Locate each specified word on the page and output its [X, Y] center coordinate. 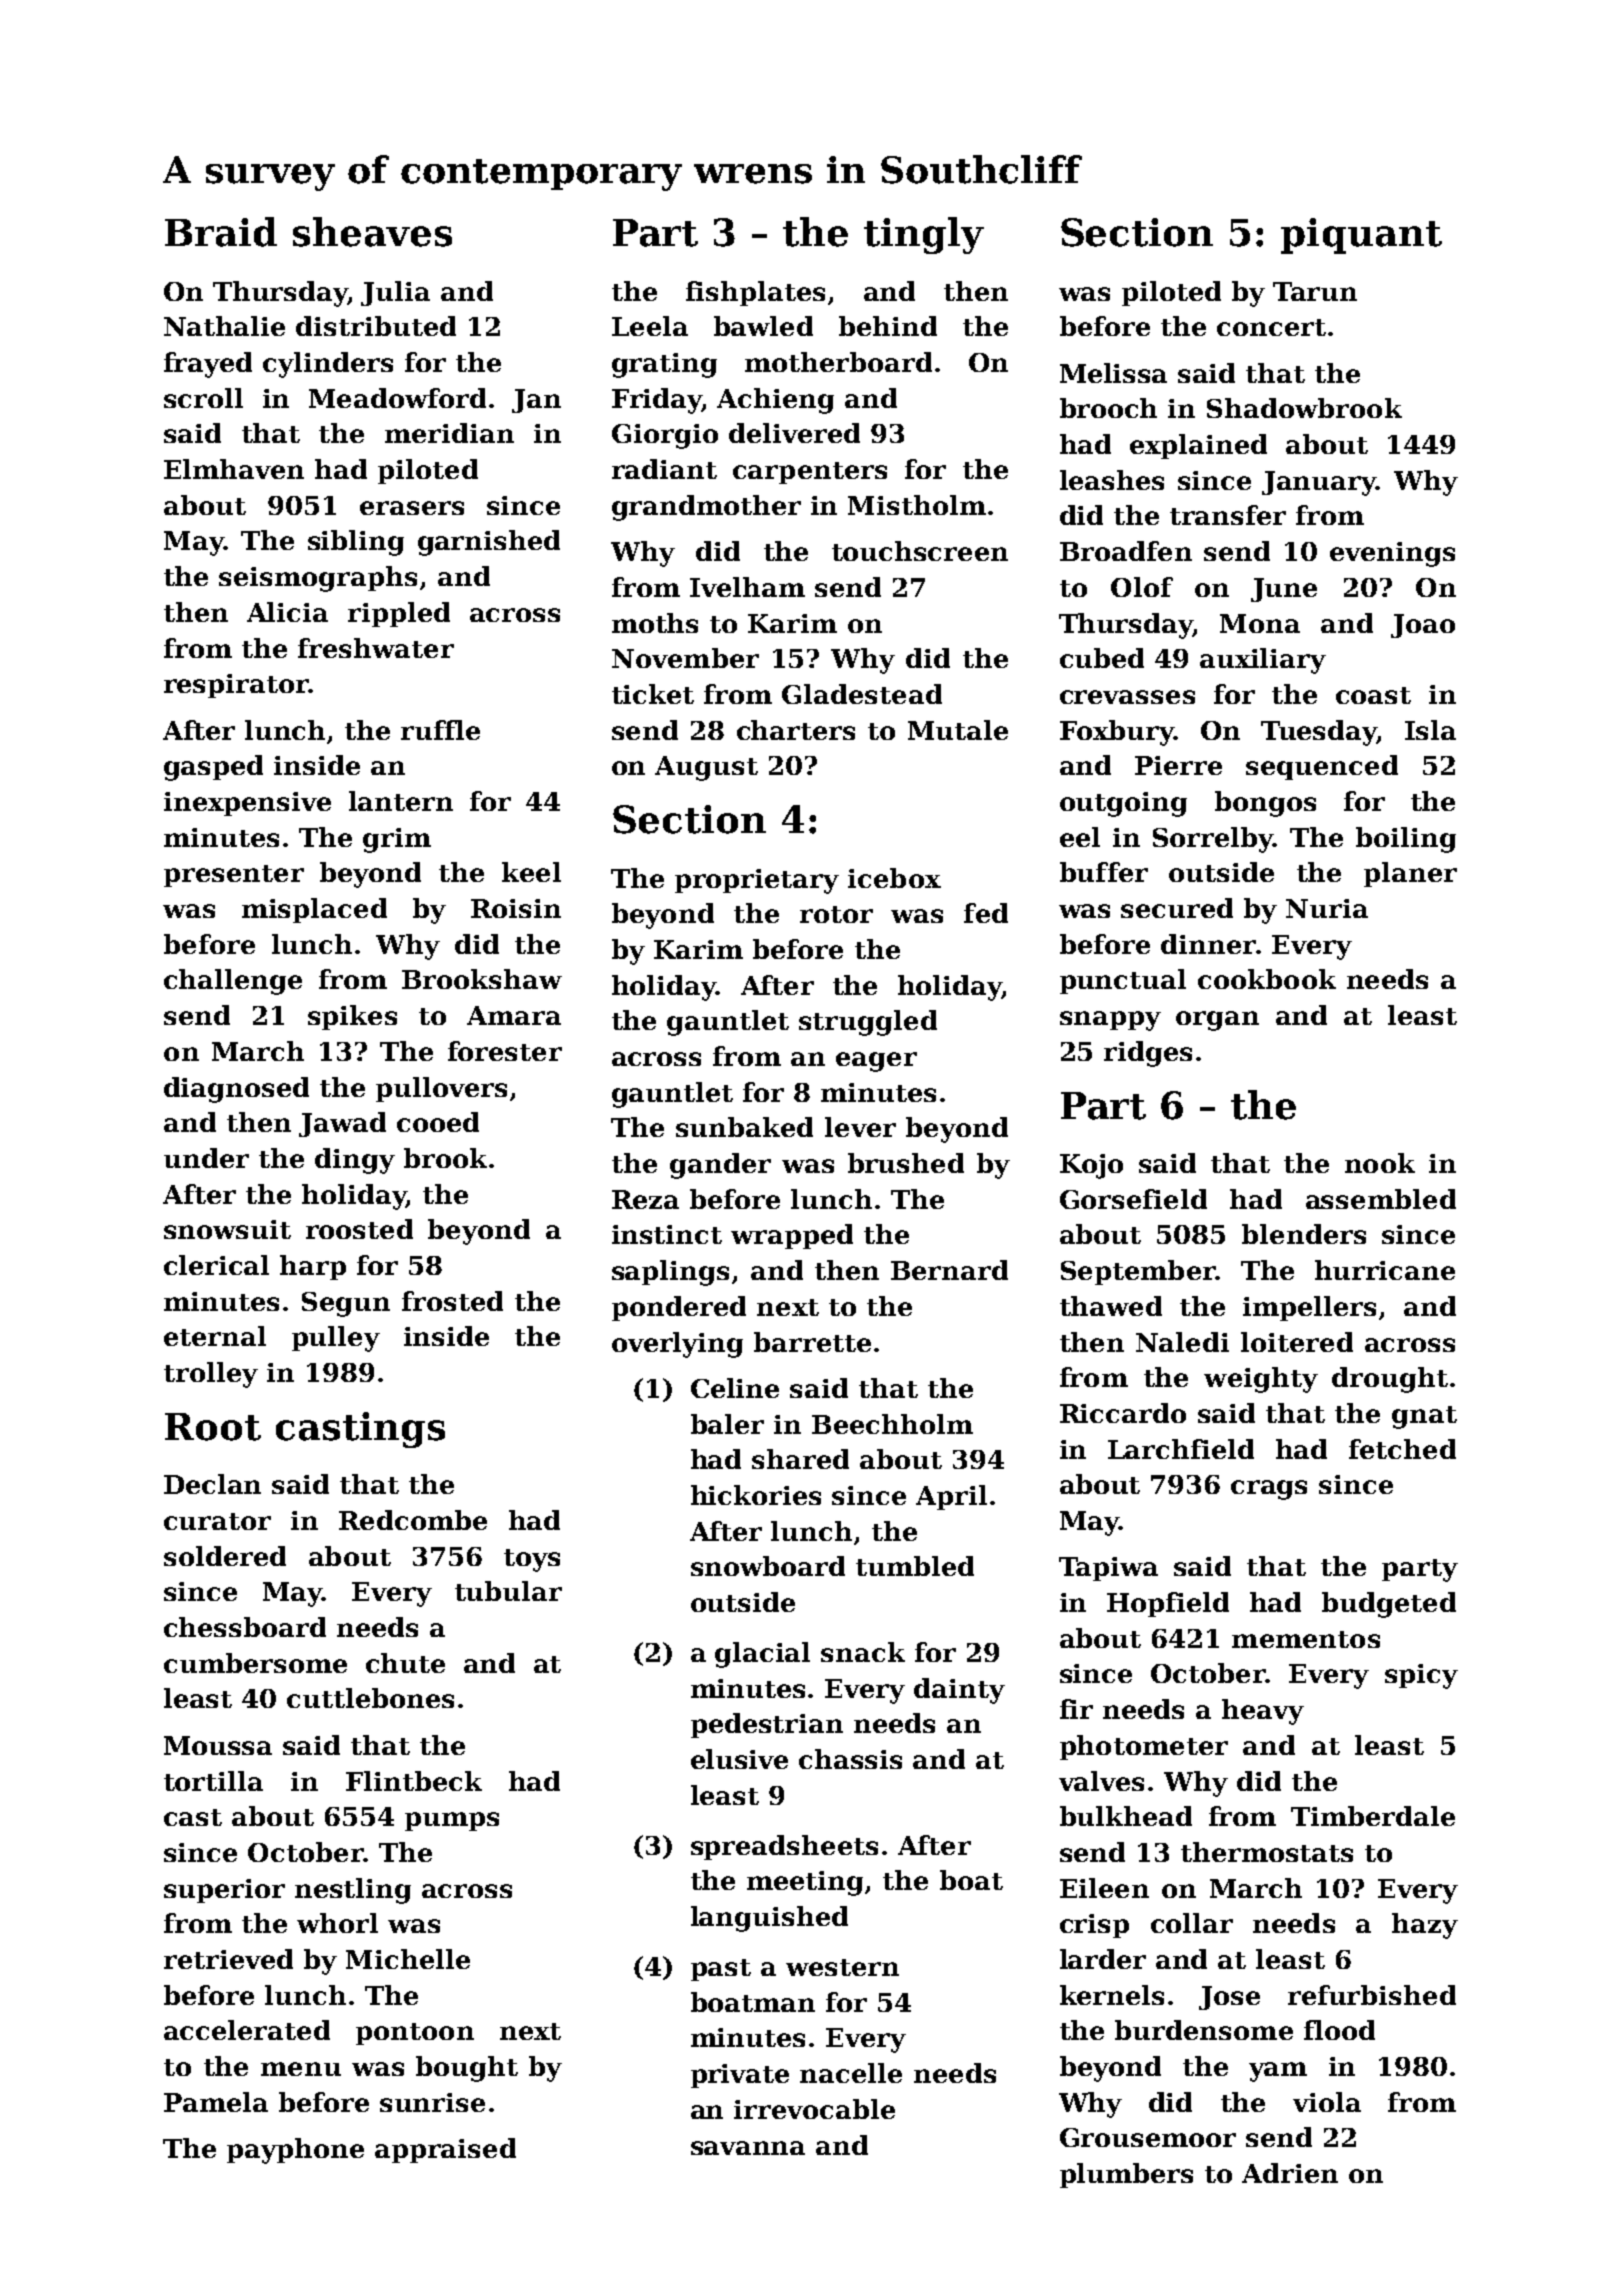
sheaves [372, 232]
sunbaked [744, 1127]
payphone [295, 2151]
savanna [748, 2148]
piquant [1361, 236]
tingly [924, 235]
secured [1177, 908]
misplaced [314, 910]
